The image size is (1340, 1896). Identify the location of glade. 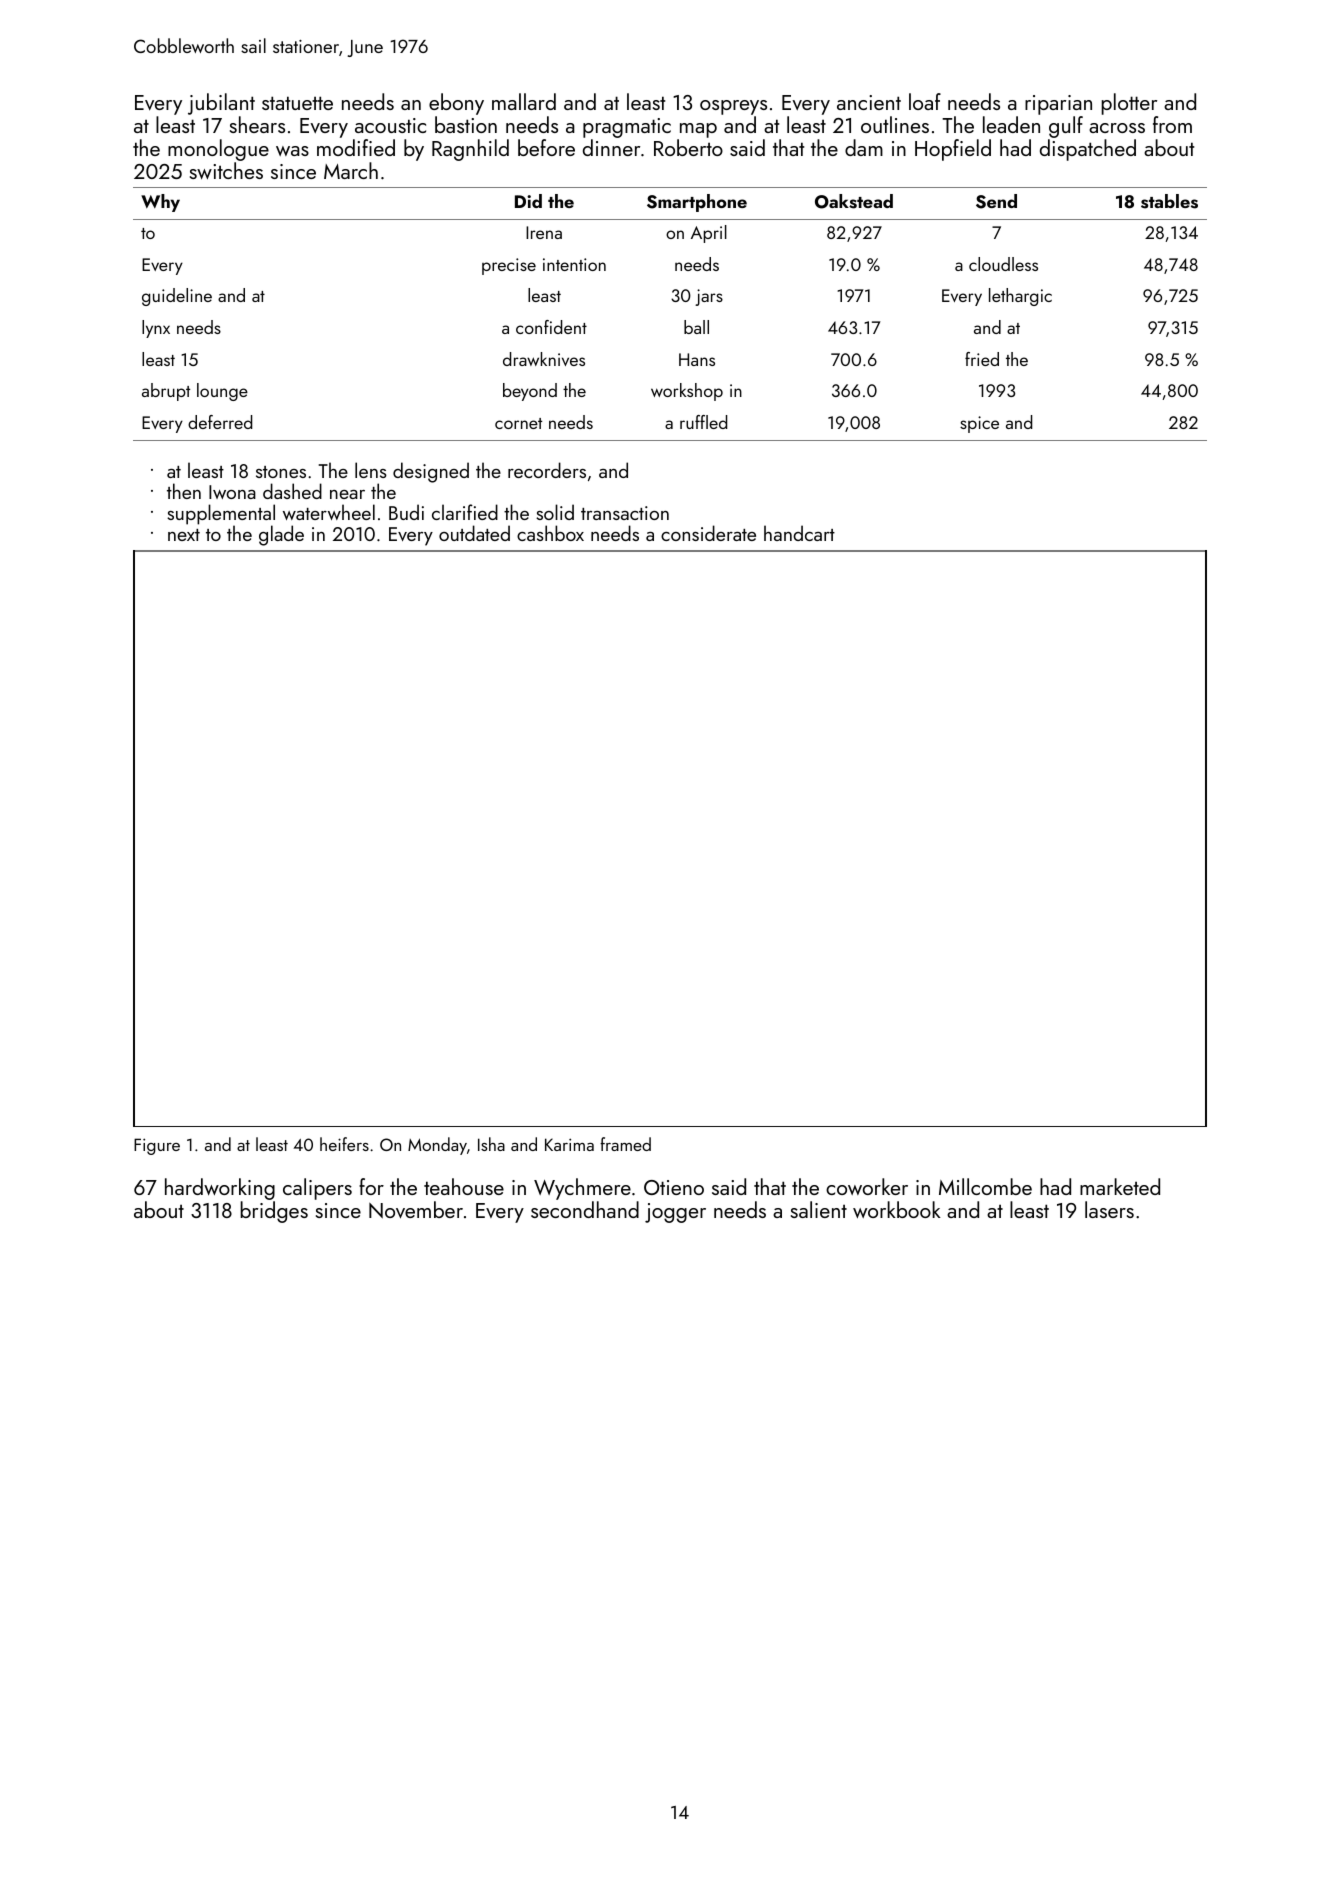
(281, 535).
